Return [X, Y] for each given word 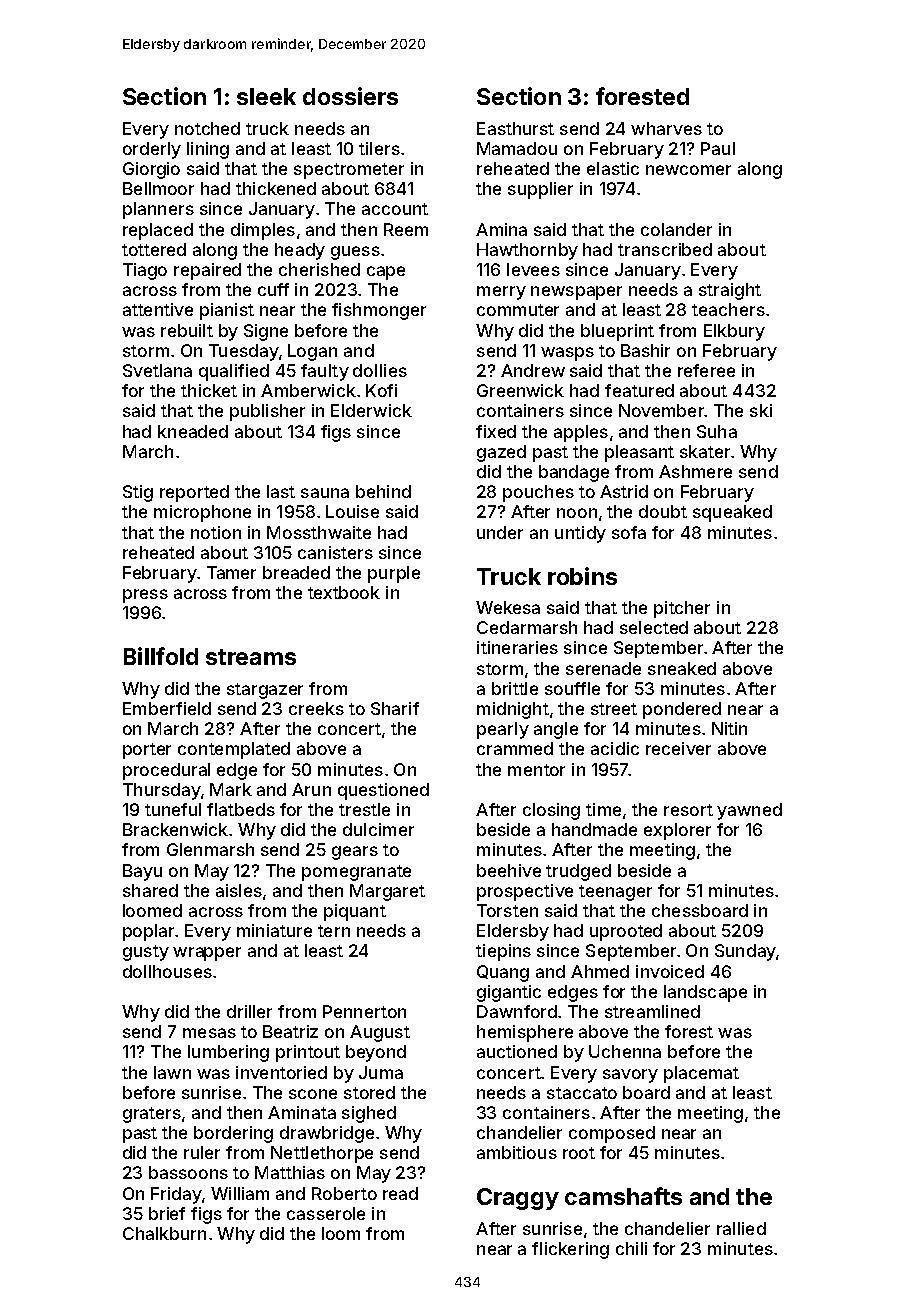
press [145, 596]
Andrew [533, 370]
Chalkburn [164, 1233]
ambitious [517, 1152]
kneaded [193, 431]
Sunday [745, 952]
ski [761, 410]
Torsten [507, 910]
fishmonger [379, 311]
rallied [741, 1228]
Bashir [645, 350]
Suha [717, 431]
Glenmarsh [210, 849]
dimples [263, 231]
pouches [538, 493]
